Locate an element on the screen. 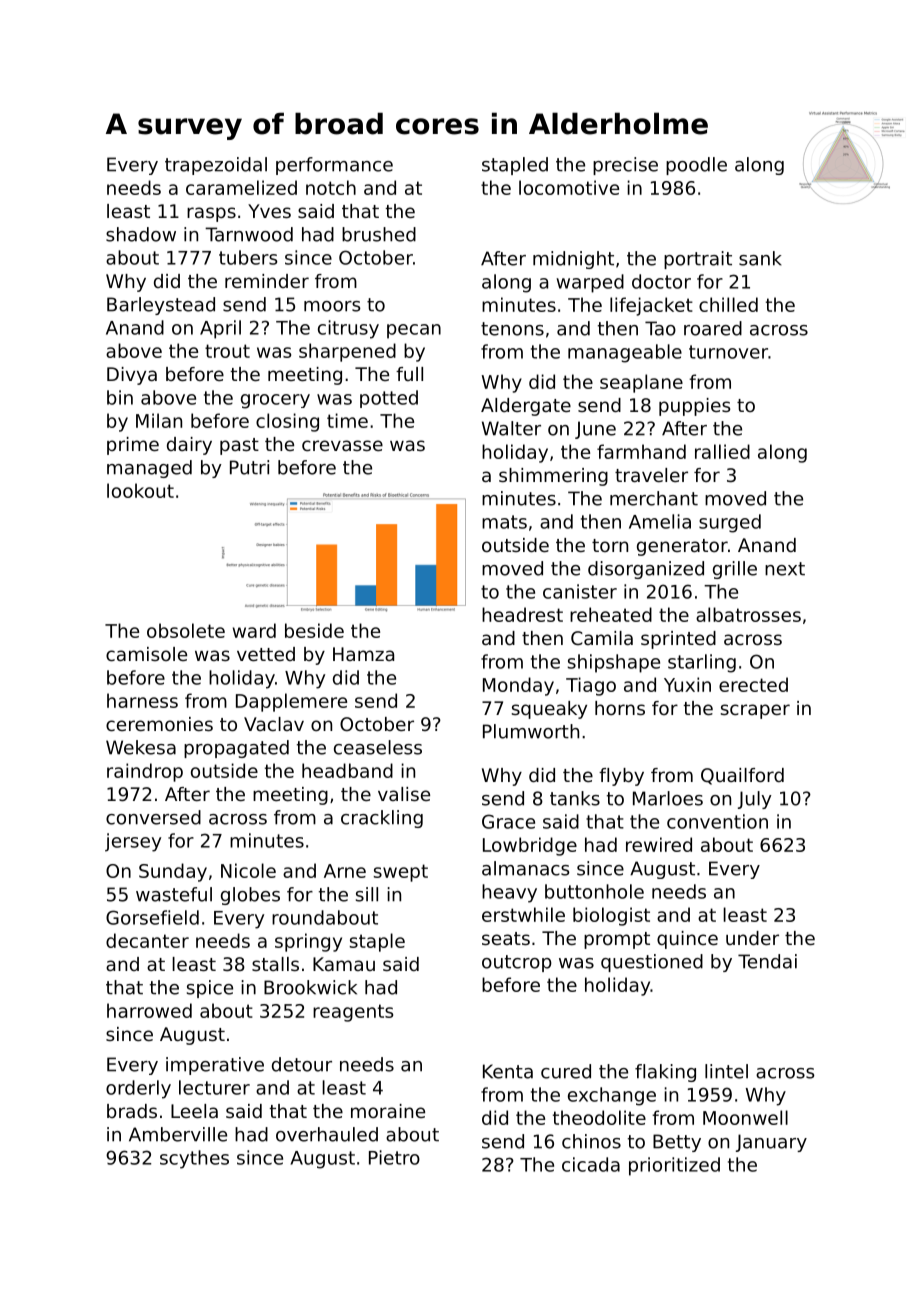 This screenshot has height=1308, width=924. poodle is located at coordinates (696, 166).
